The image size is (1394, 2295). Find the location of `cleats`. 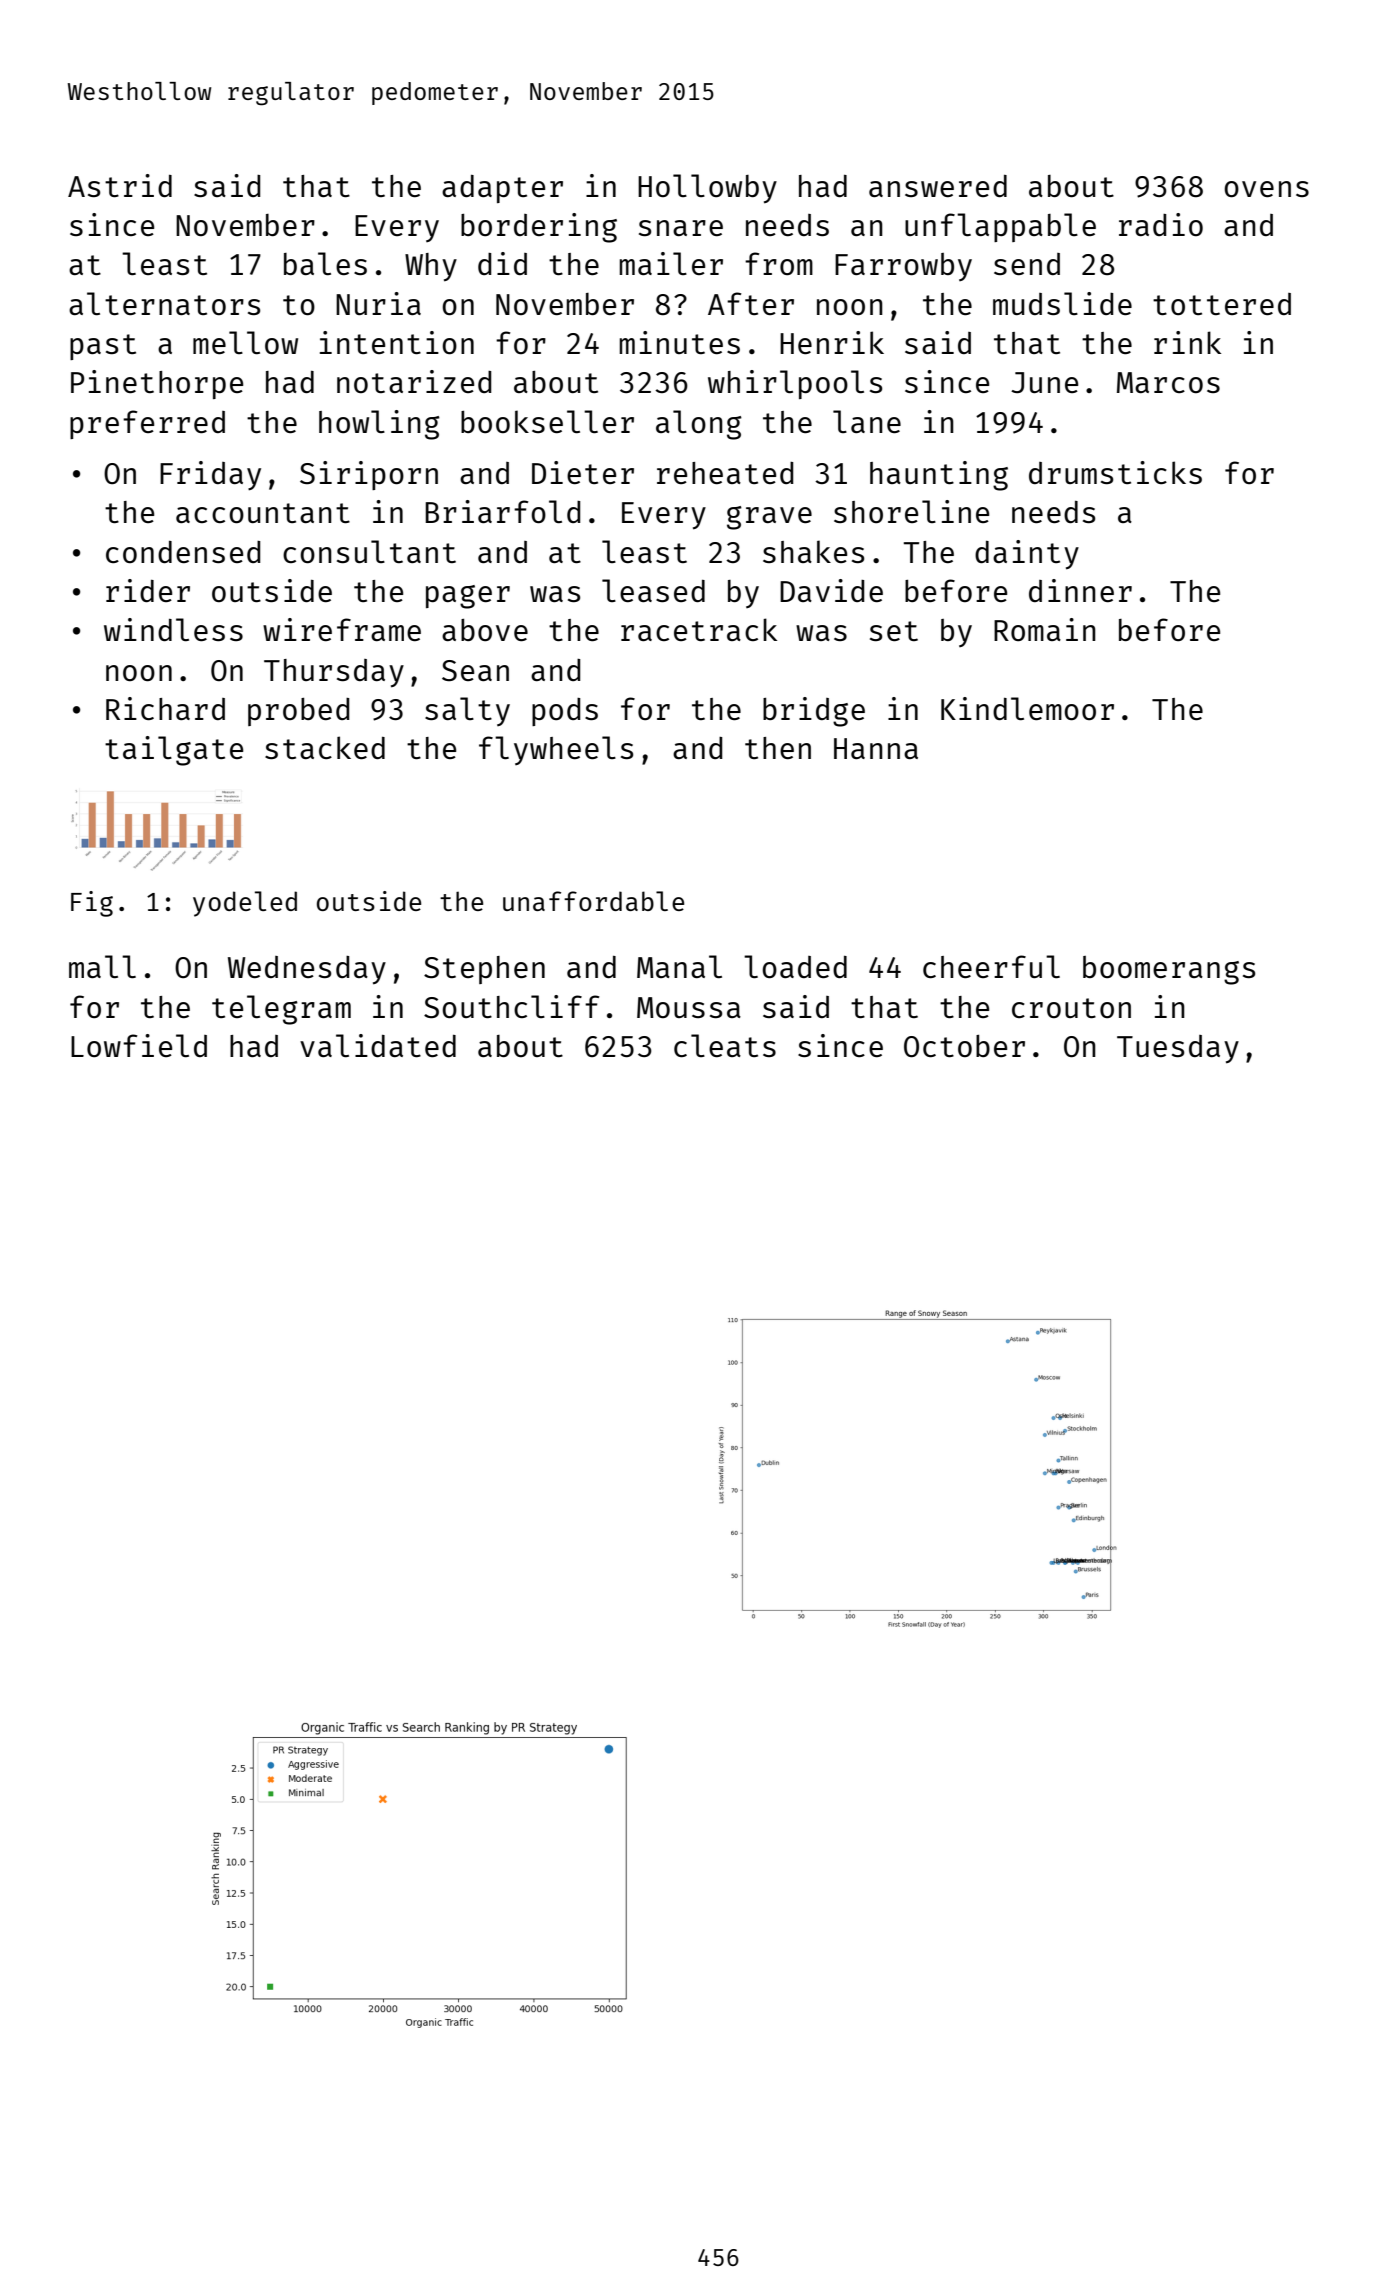

cleats is located at coordinates (725, 1045).
